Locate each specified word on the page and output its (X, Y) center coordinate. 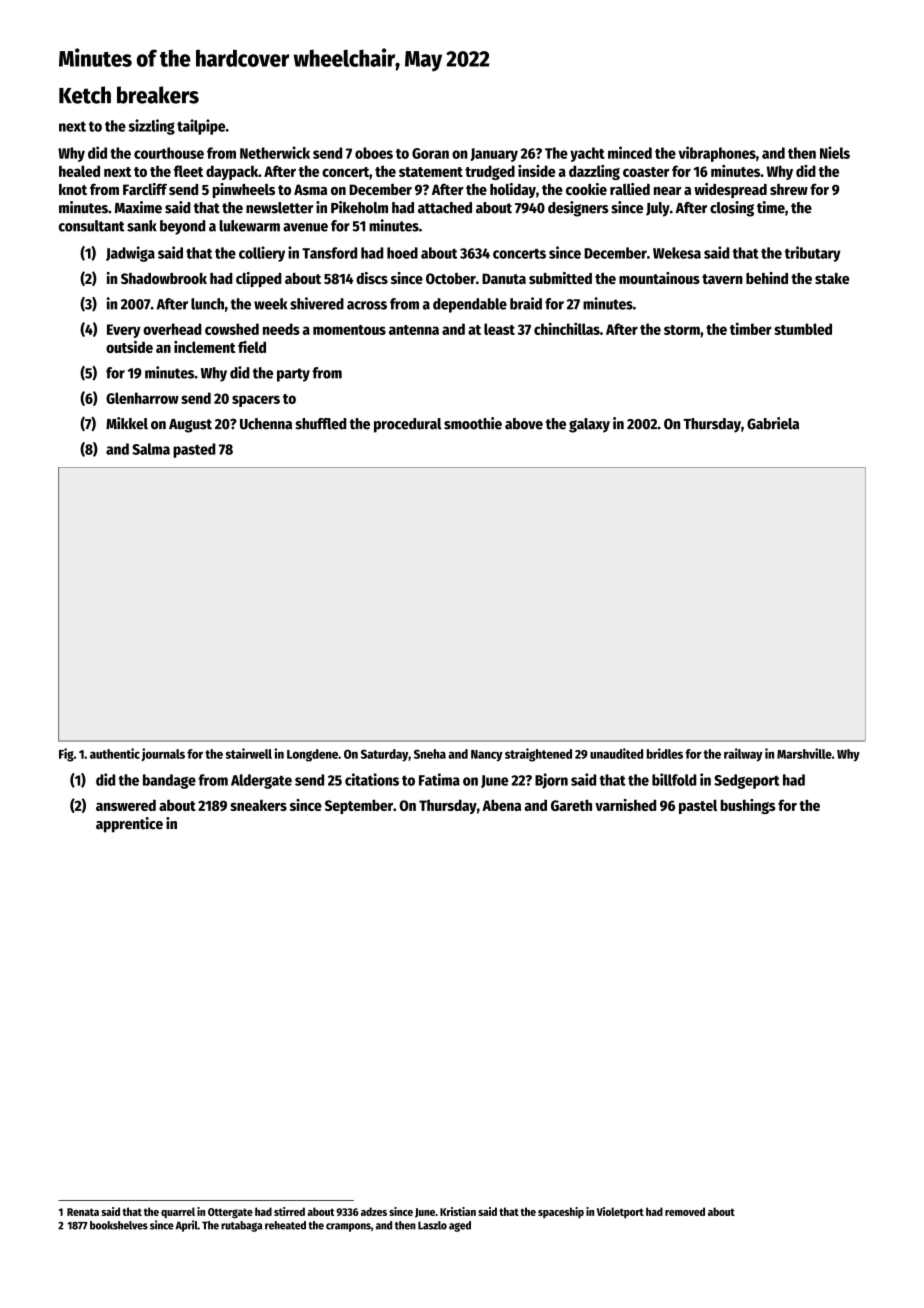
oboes (374, 153)
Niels (835, 152)
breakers (158, 95)
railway (743, 755)
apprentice (129, 825)
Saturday (384, 755)
